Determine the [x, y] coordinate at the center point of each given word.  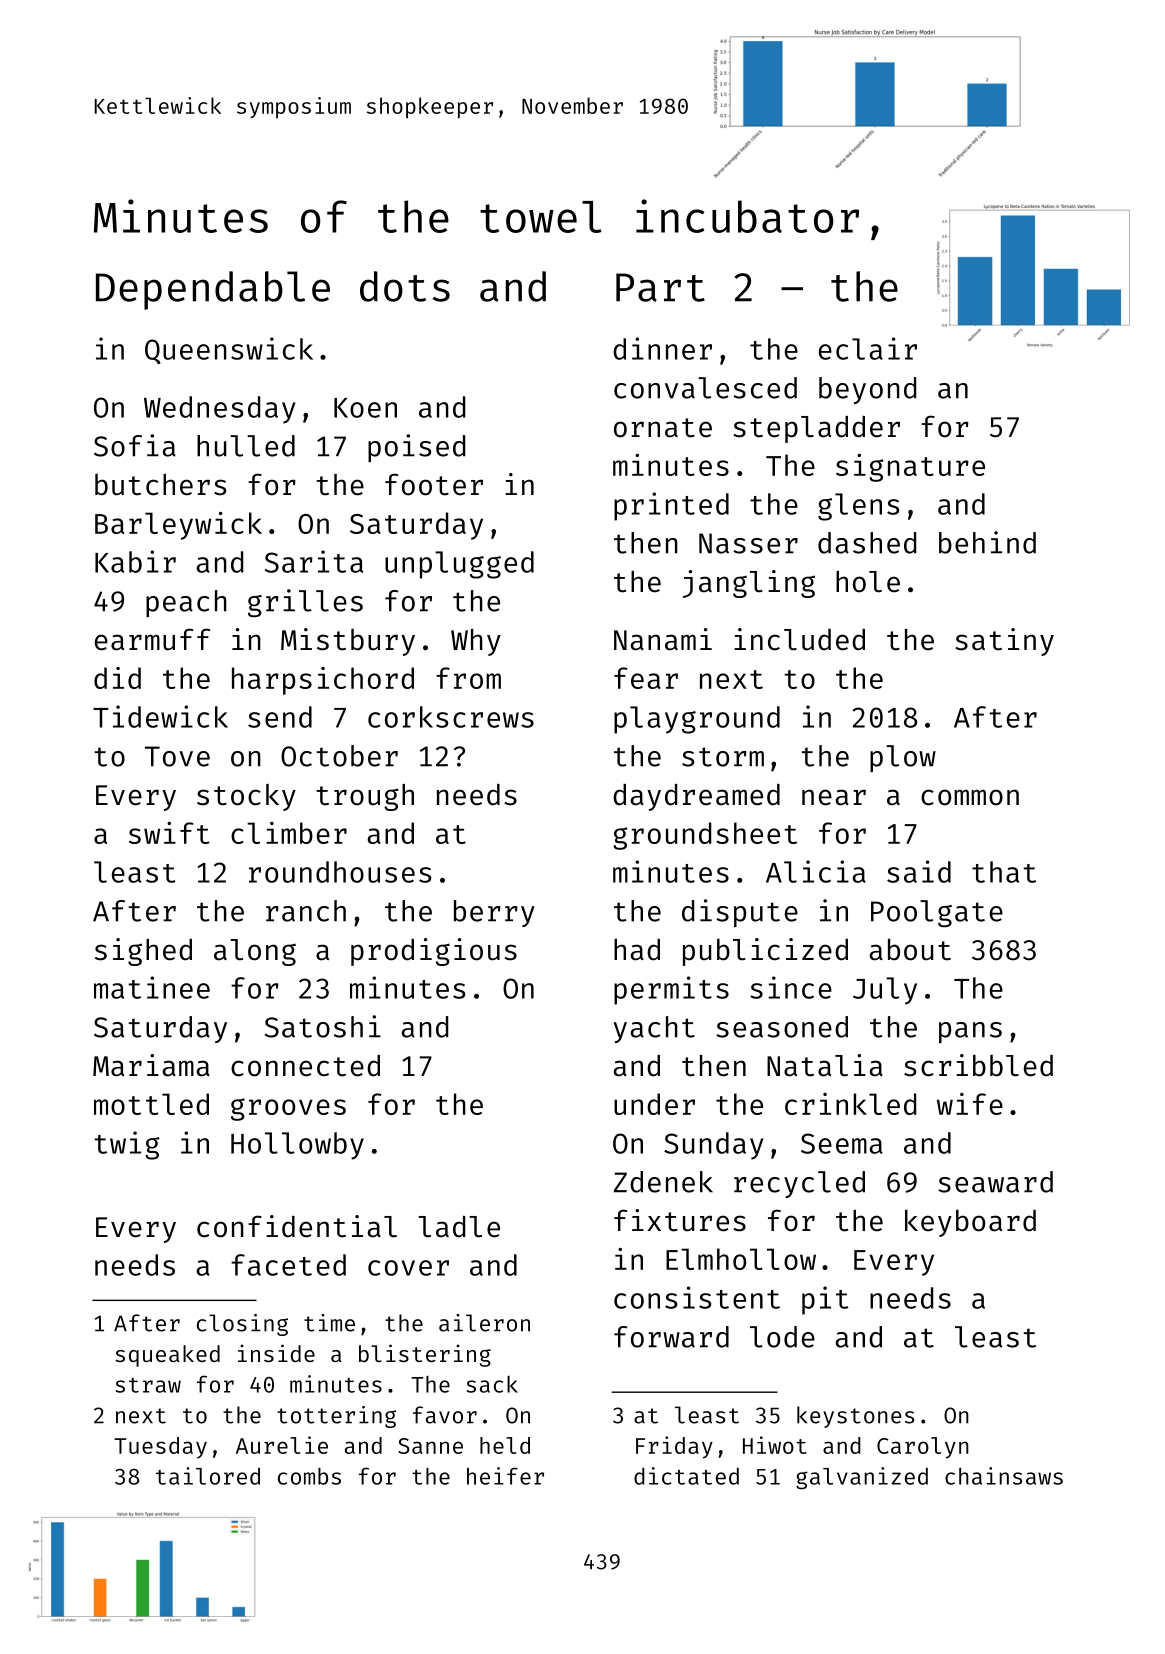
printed [671, 506]
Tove [177, 756]
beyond [867, 390]
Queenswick [229, 350]
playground [697, 720]
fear [646, 678]
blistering [425, 1355]
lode [782, 1337]
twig [127, 1145]
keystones [855, 1417]
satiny [1004, 642]
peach [186, 603]
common [970, 797]
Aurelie [282, 1445]
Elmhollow [741, 1259]
